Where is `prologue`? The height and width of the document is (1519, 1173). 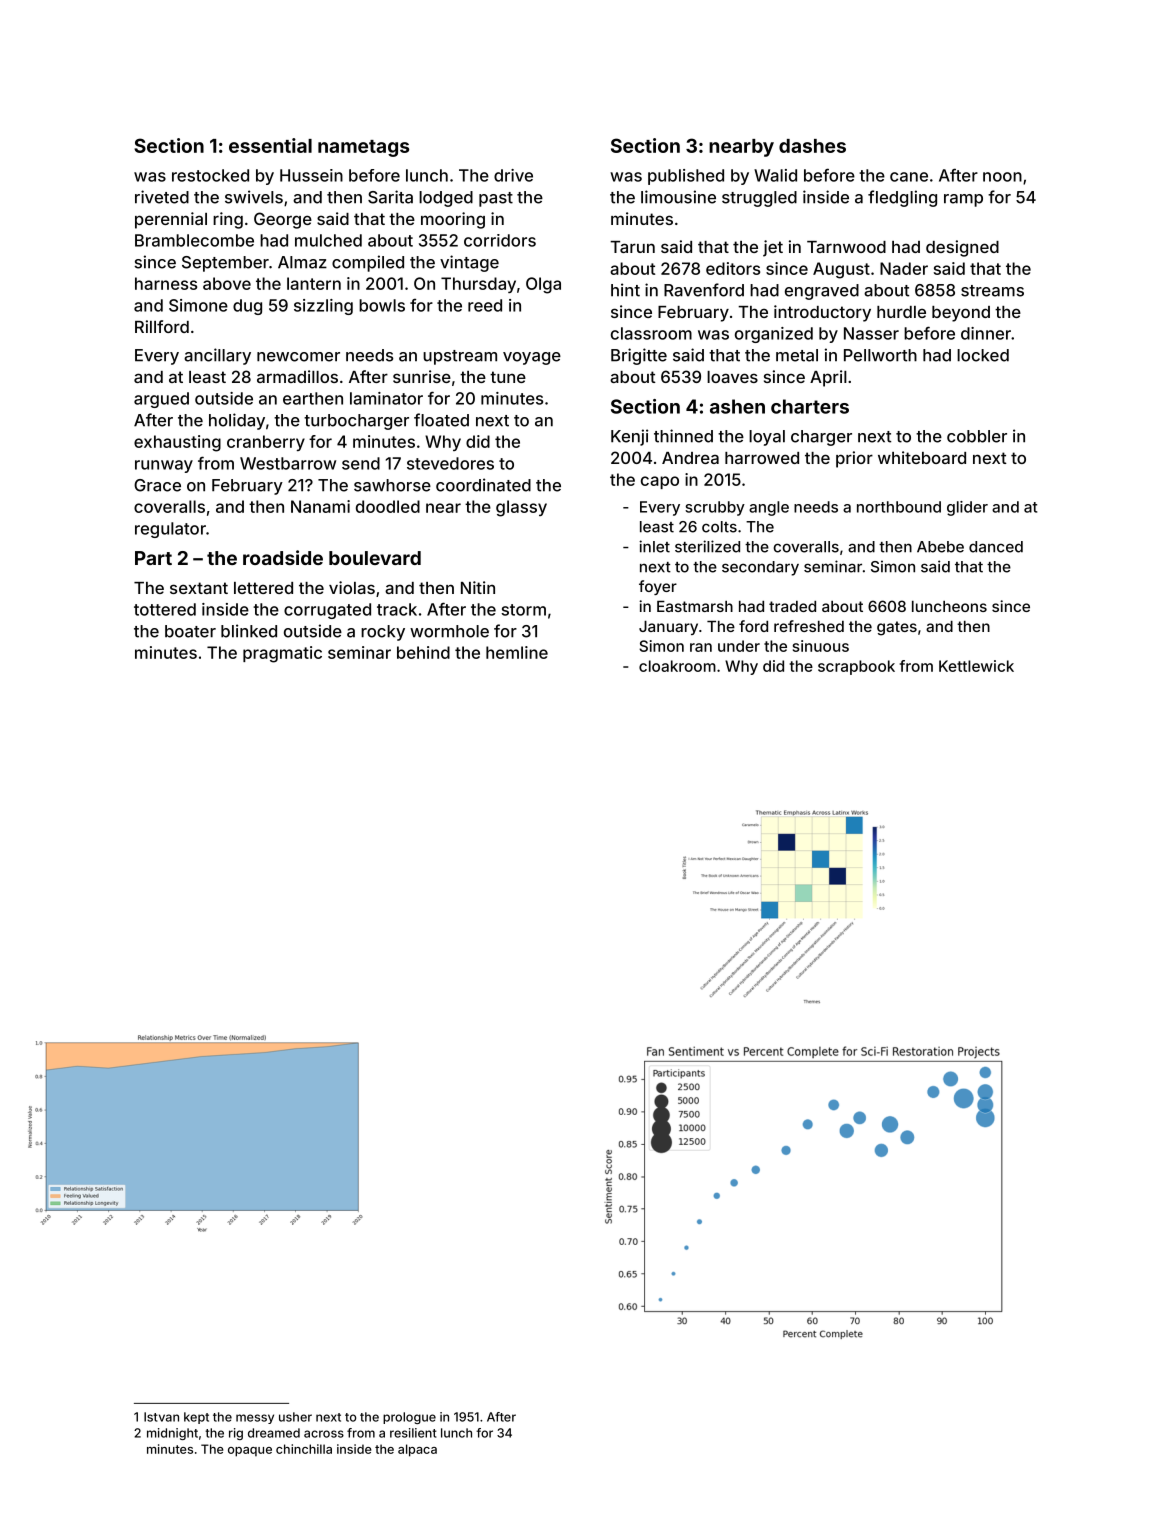 prologue is located at coordinates (409, 1418).
